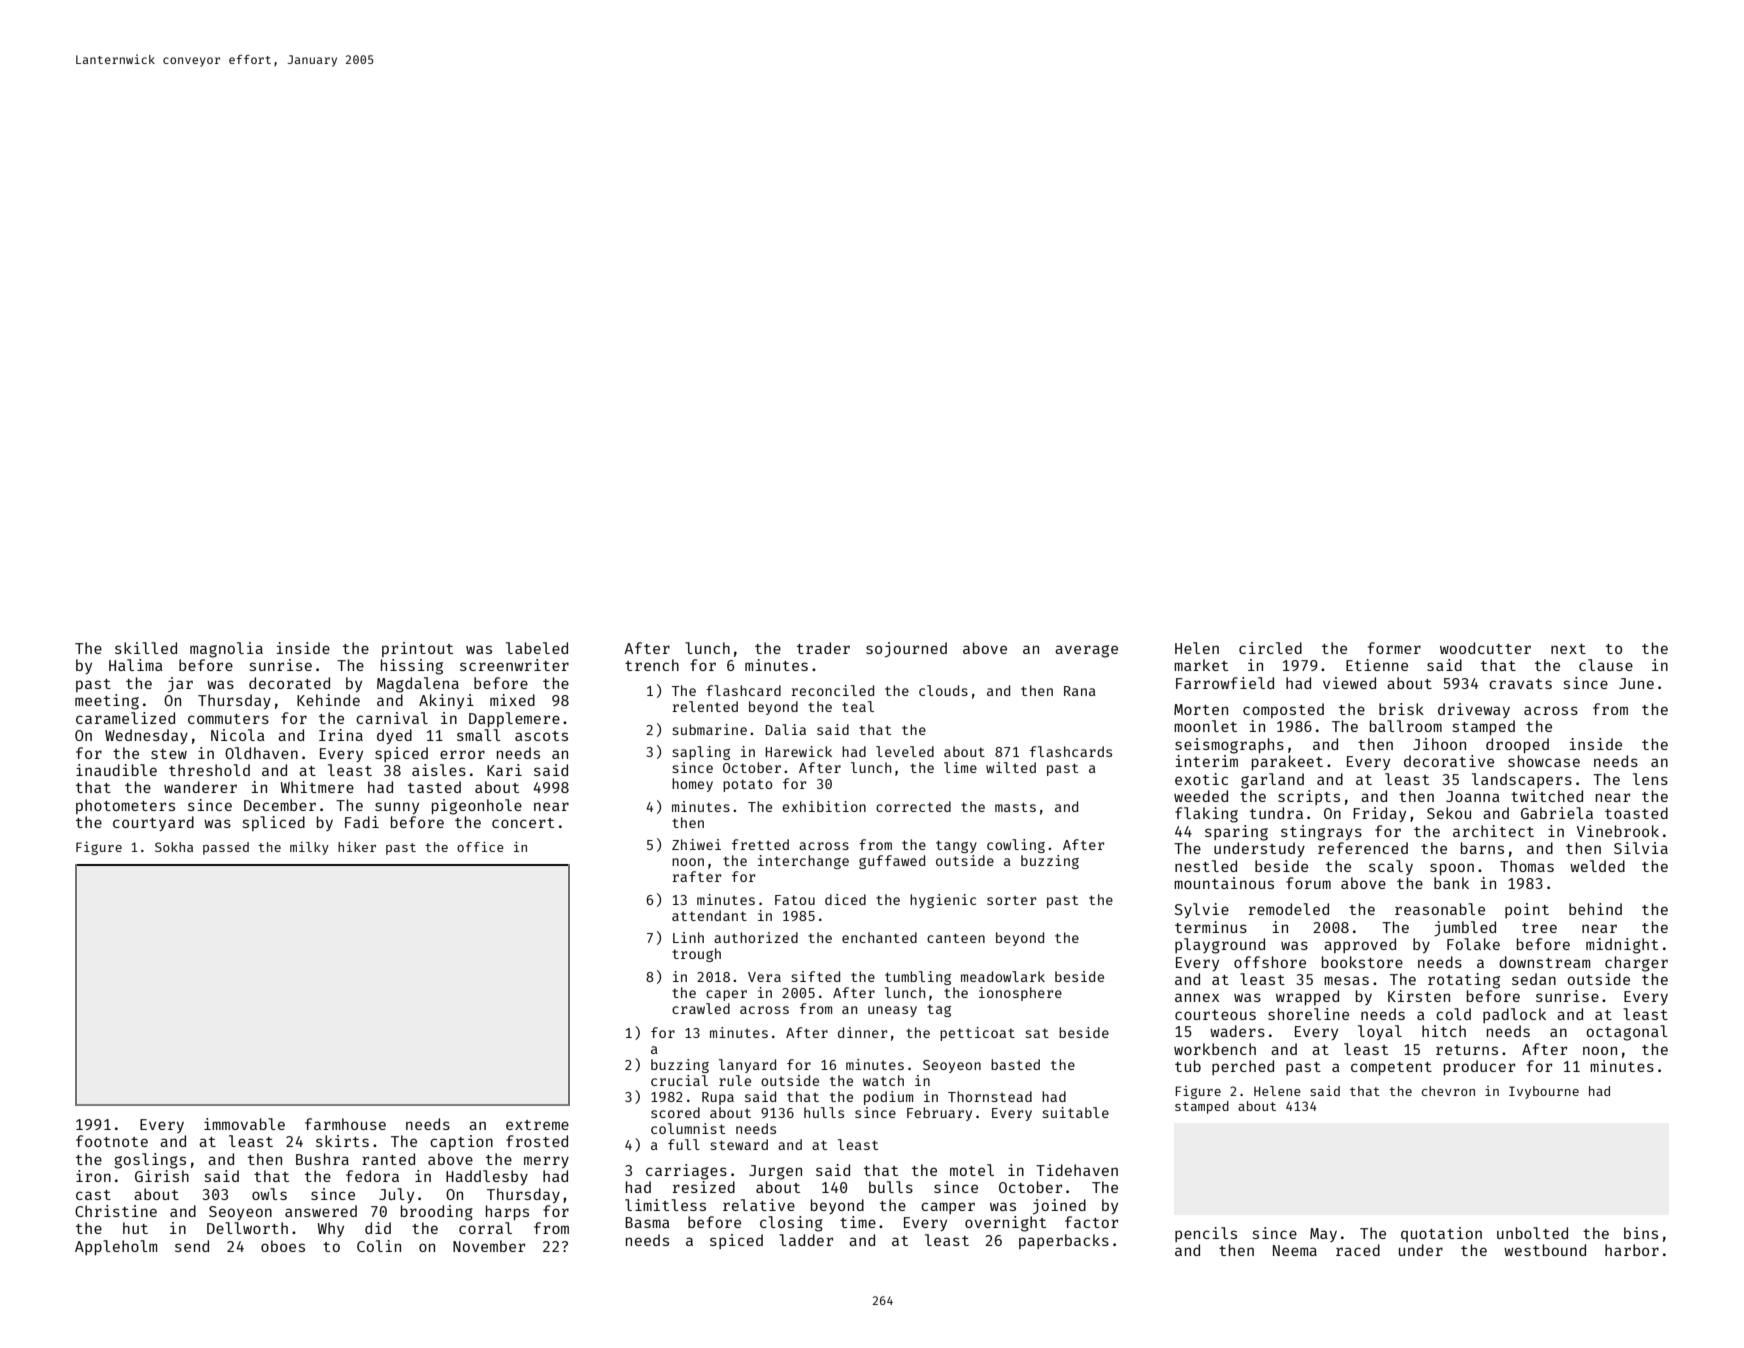 The image size is (1744, 1348). What do you see at coordinates (116, 1247) in the screenshot?
I see `Appleholm` at bounding box center [116, 1247].
